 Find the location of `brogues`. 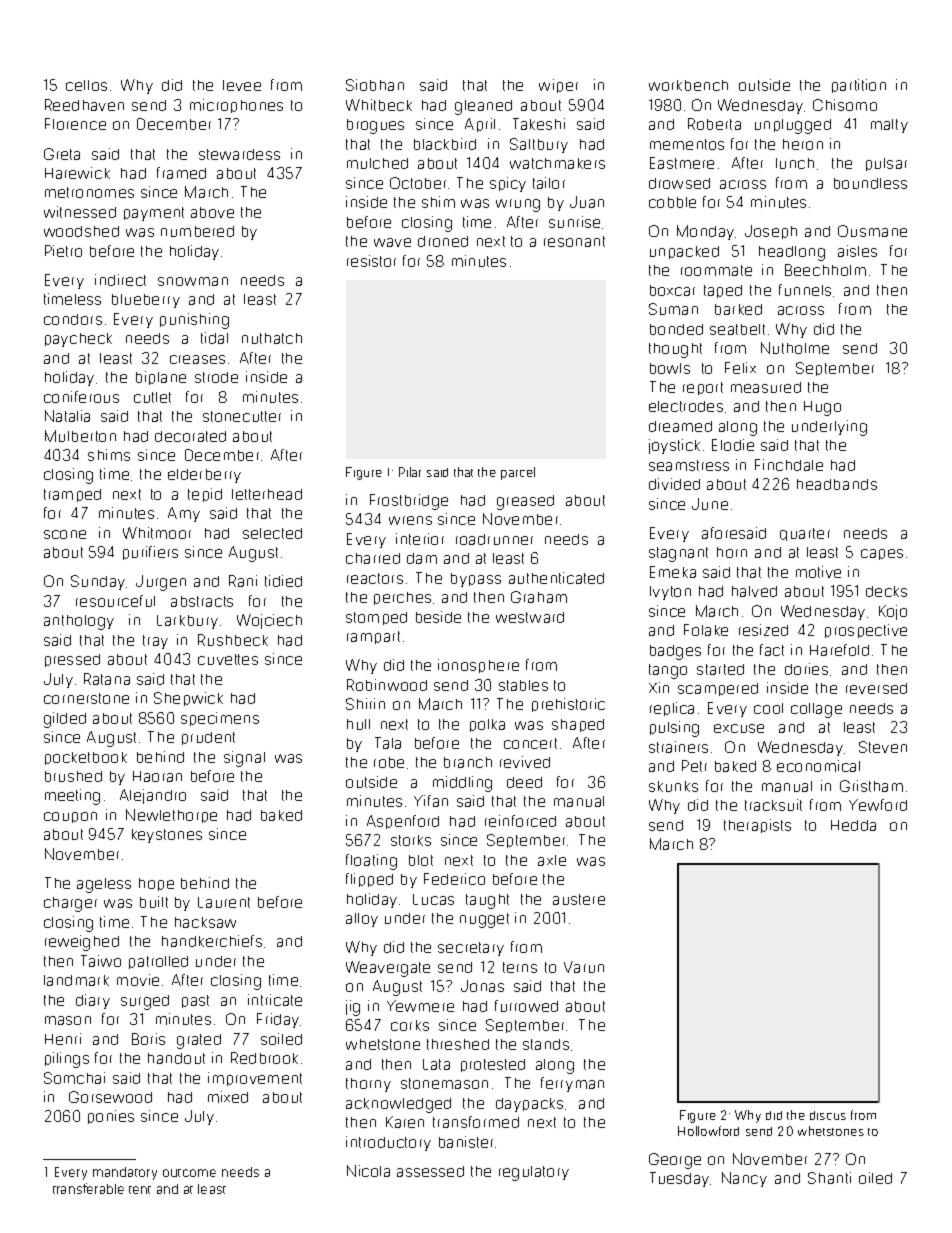

brogues is located at coordinates (375, 126).
